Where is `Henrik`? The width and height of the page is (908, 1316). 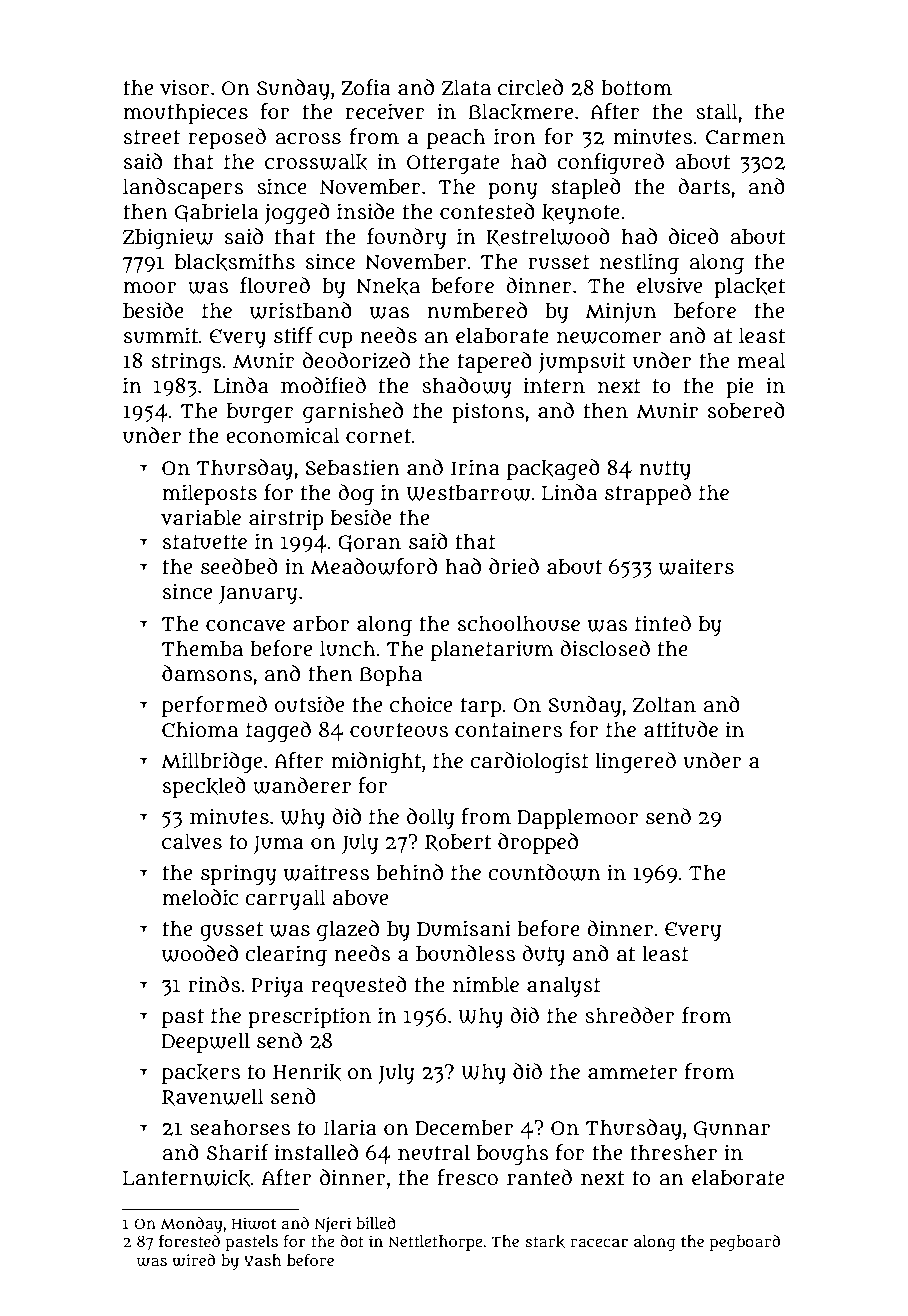
Henrik is located at coordinates (307, 1072).
